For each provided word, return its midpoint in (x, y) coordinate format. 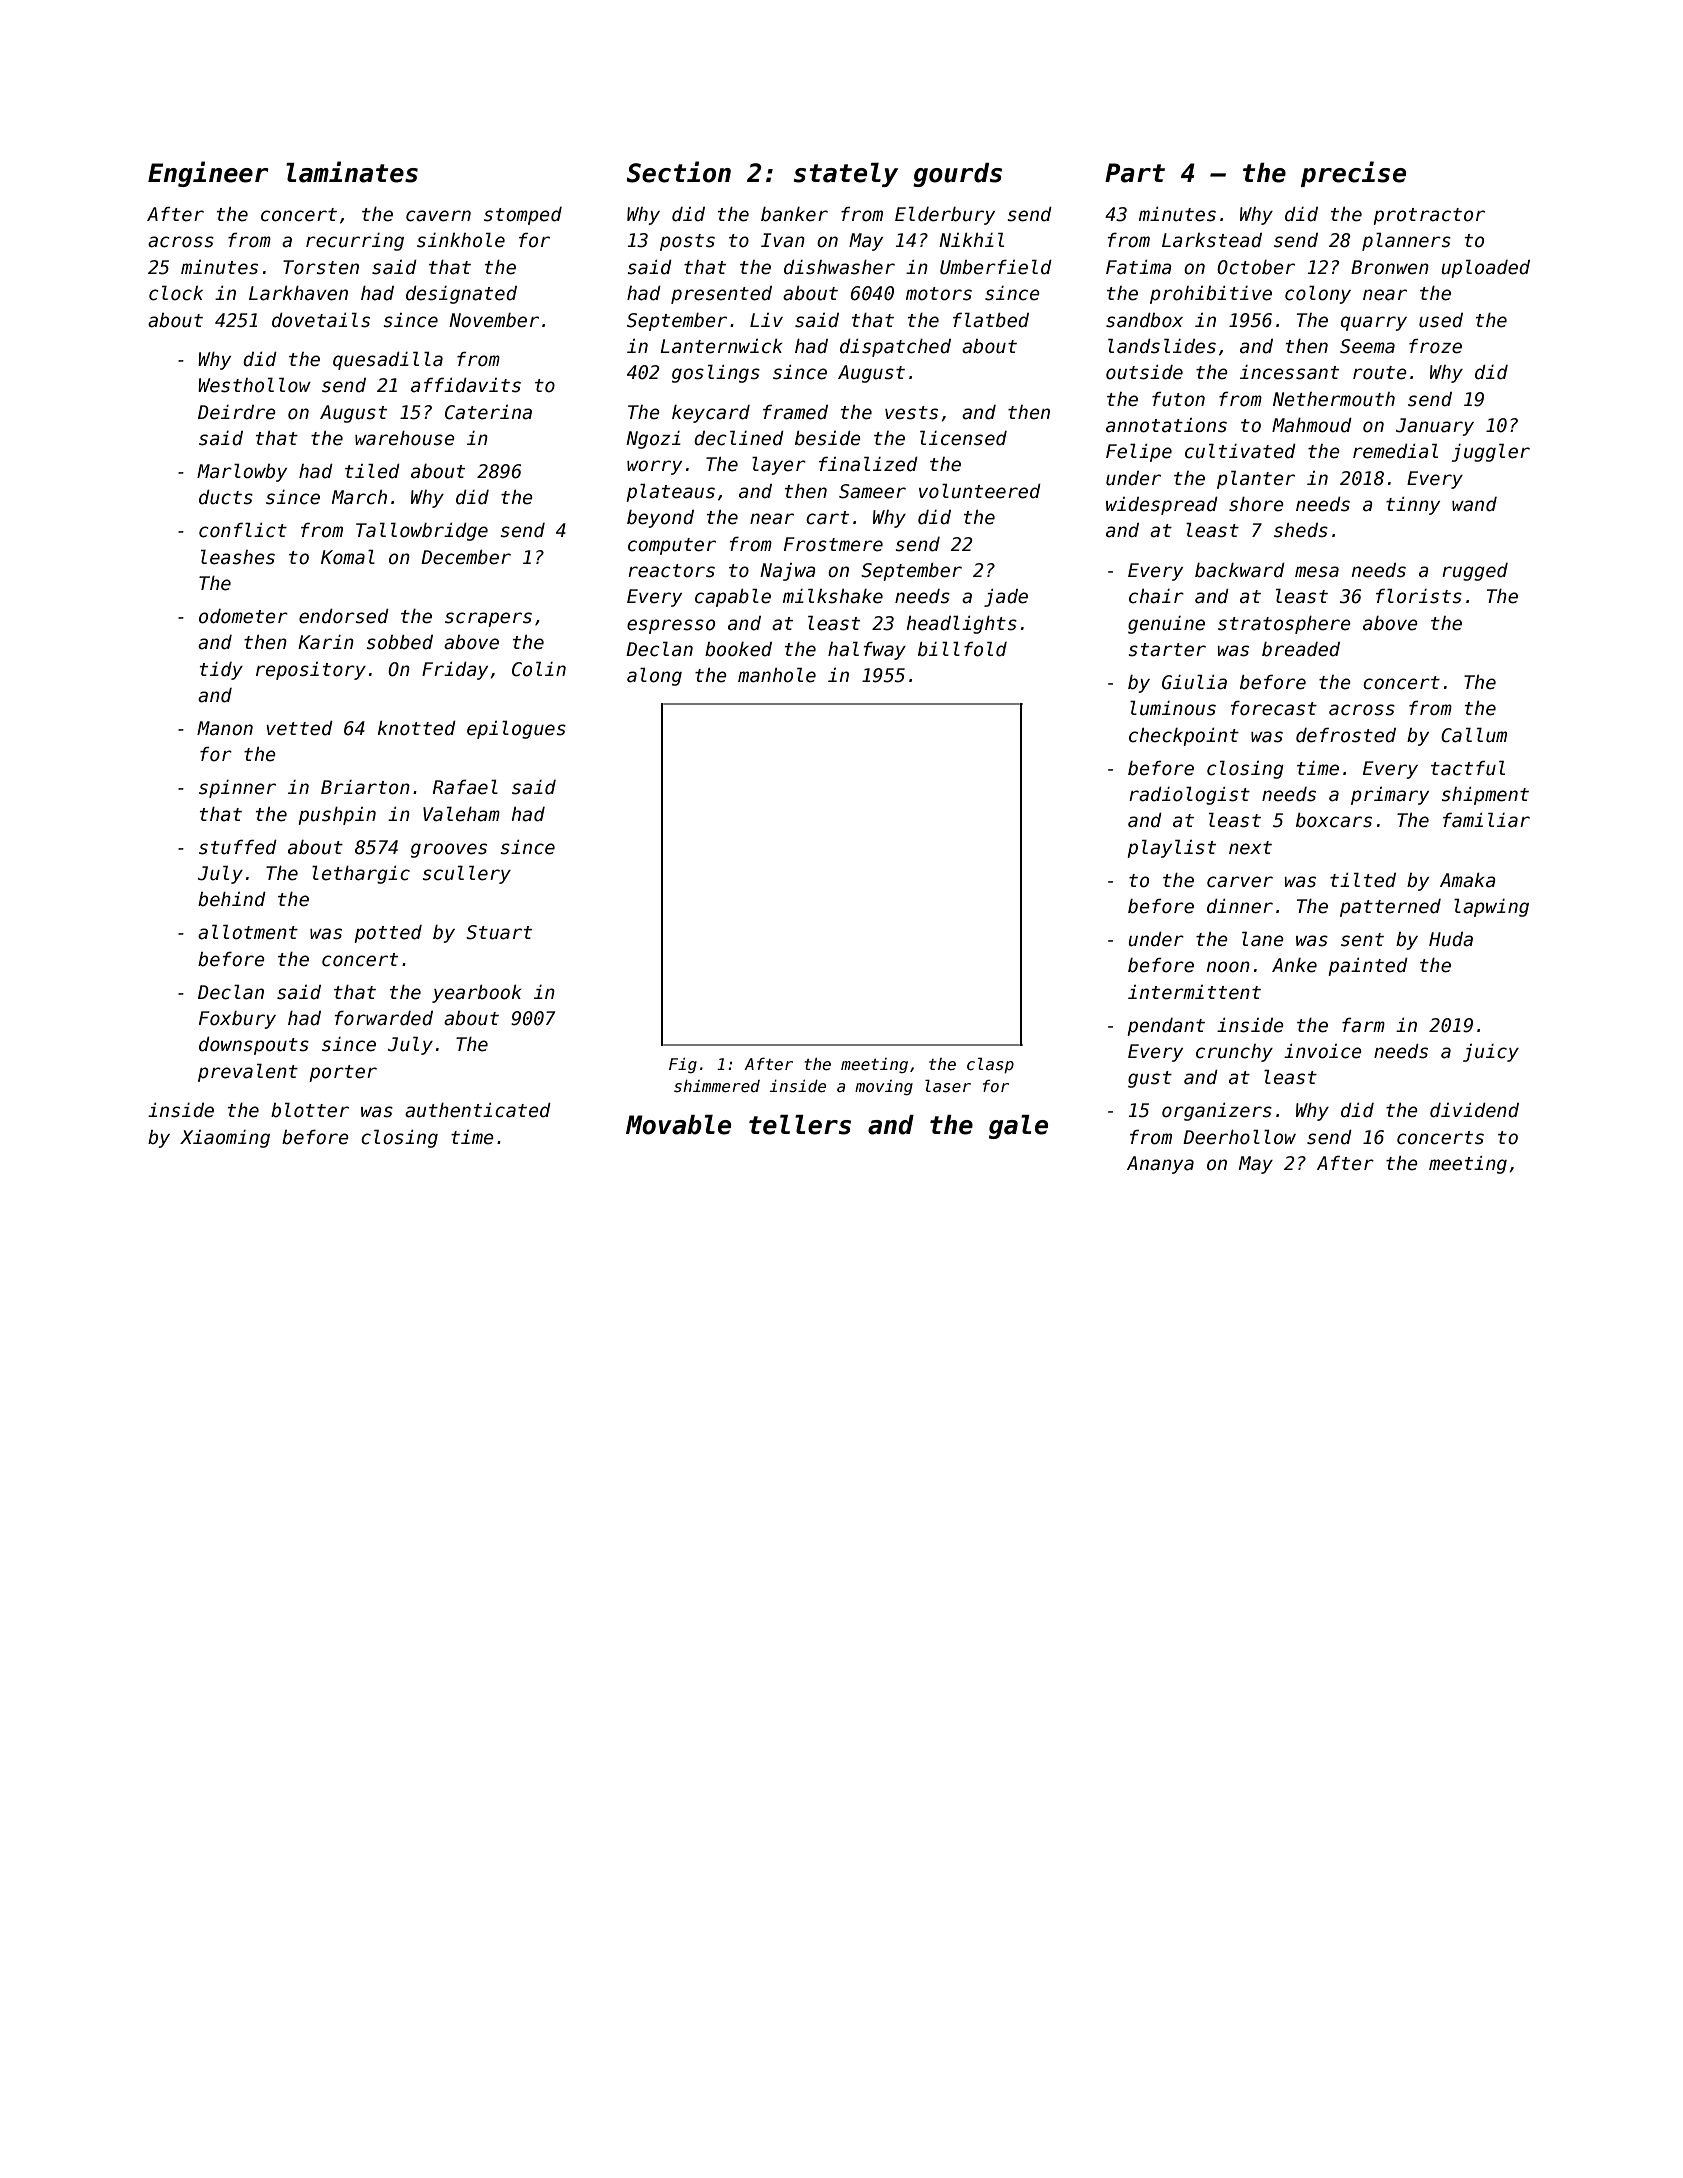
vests (911, 413)
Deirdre (237, 412)
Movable (678, 1125)
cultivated (1240, 451)
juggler (1491, 452)
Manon (225, 728)
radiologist (1189, 795)
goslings (716, 373)
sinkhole (461, 240)
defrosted (1346, 735)
